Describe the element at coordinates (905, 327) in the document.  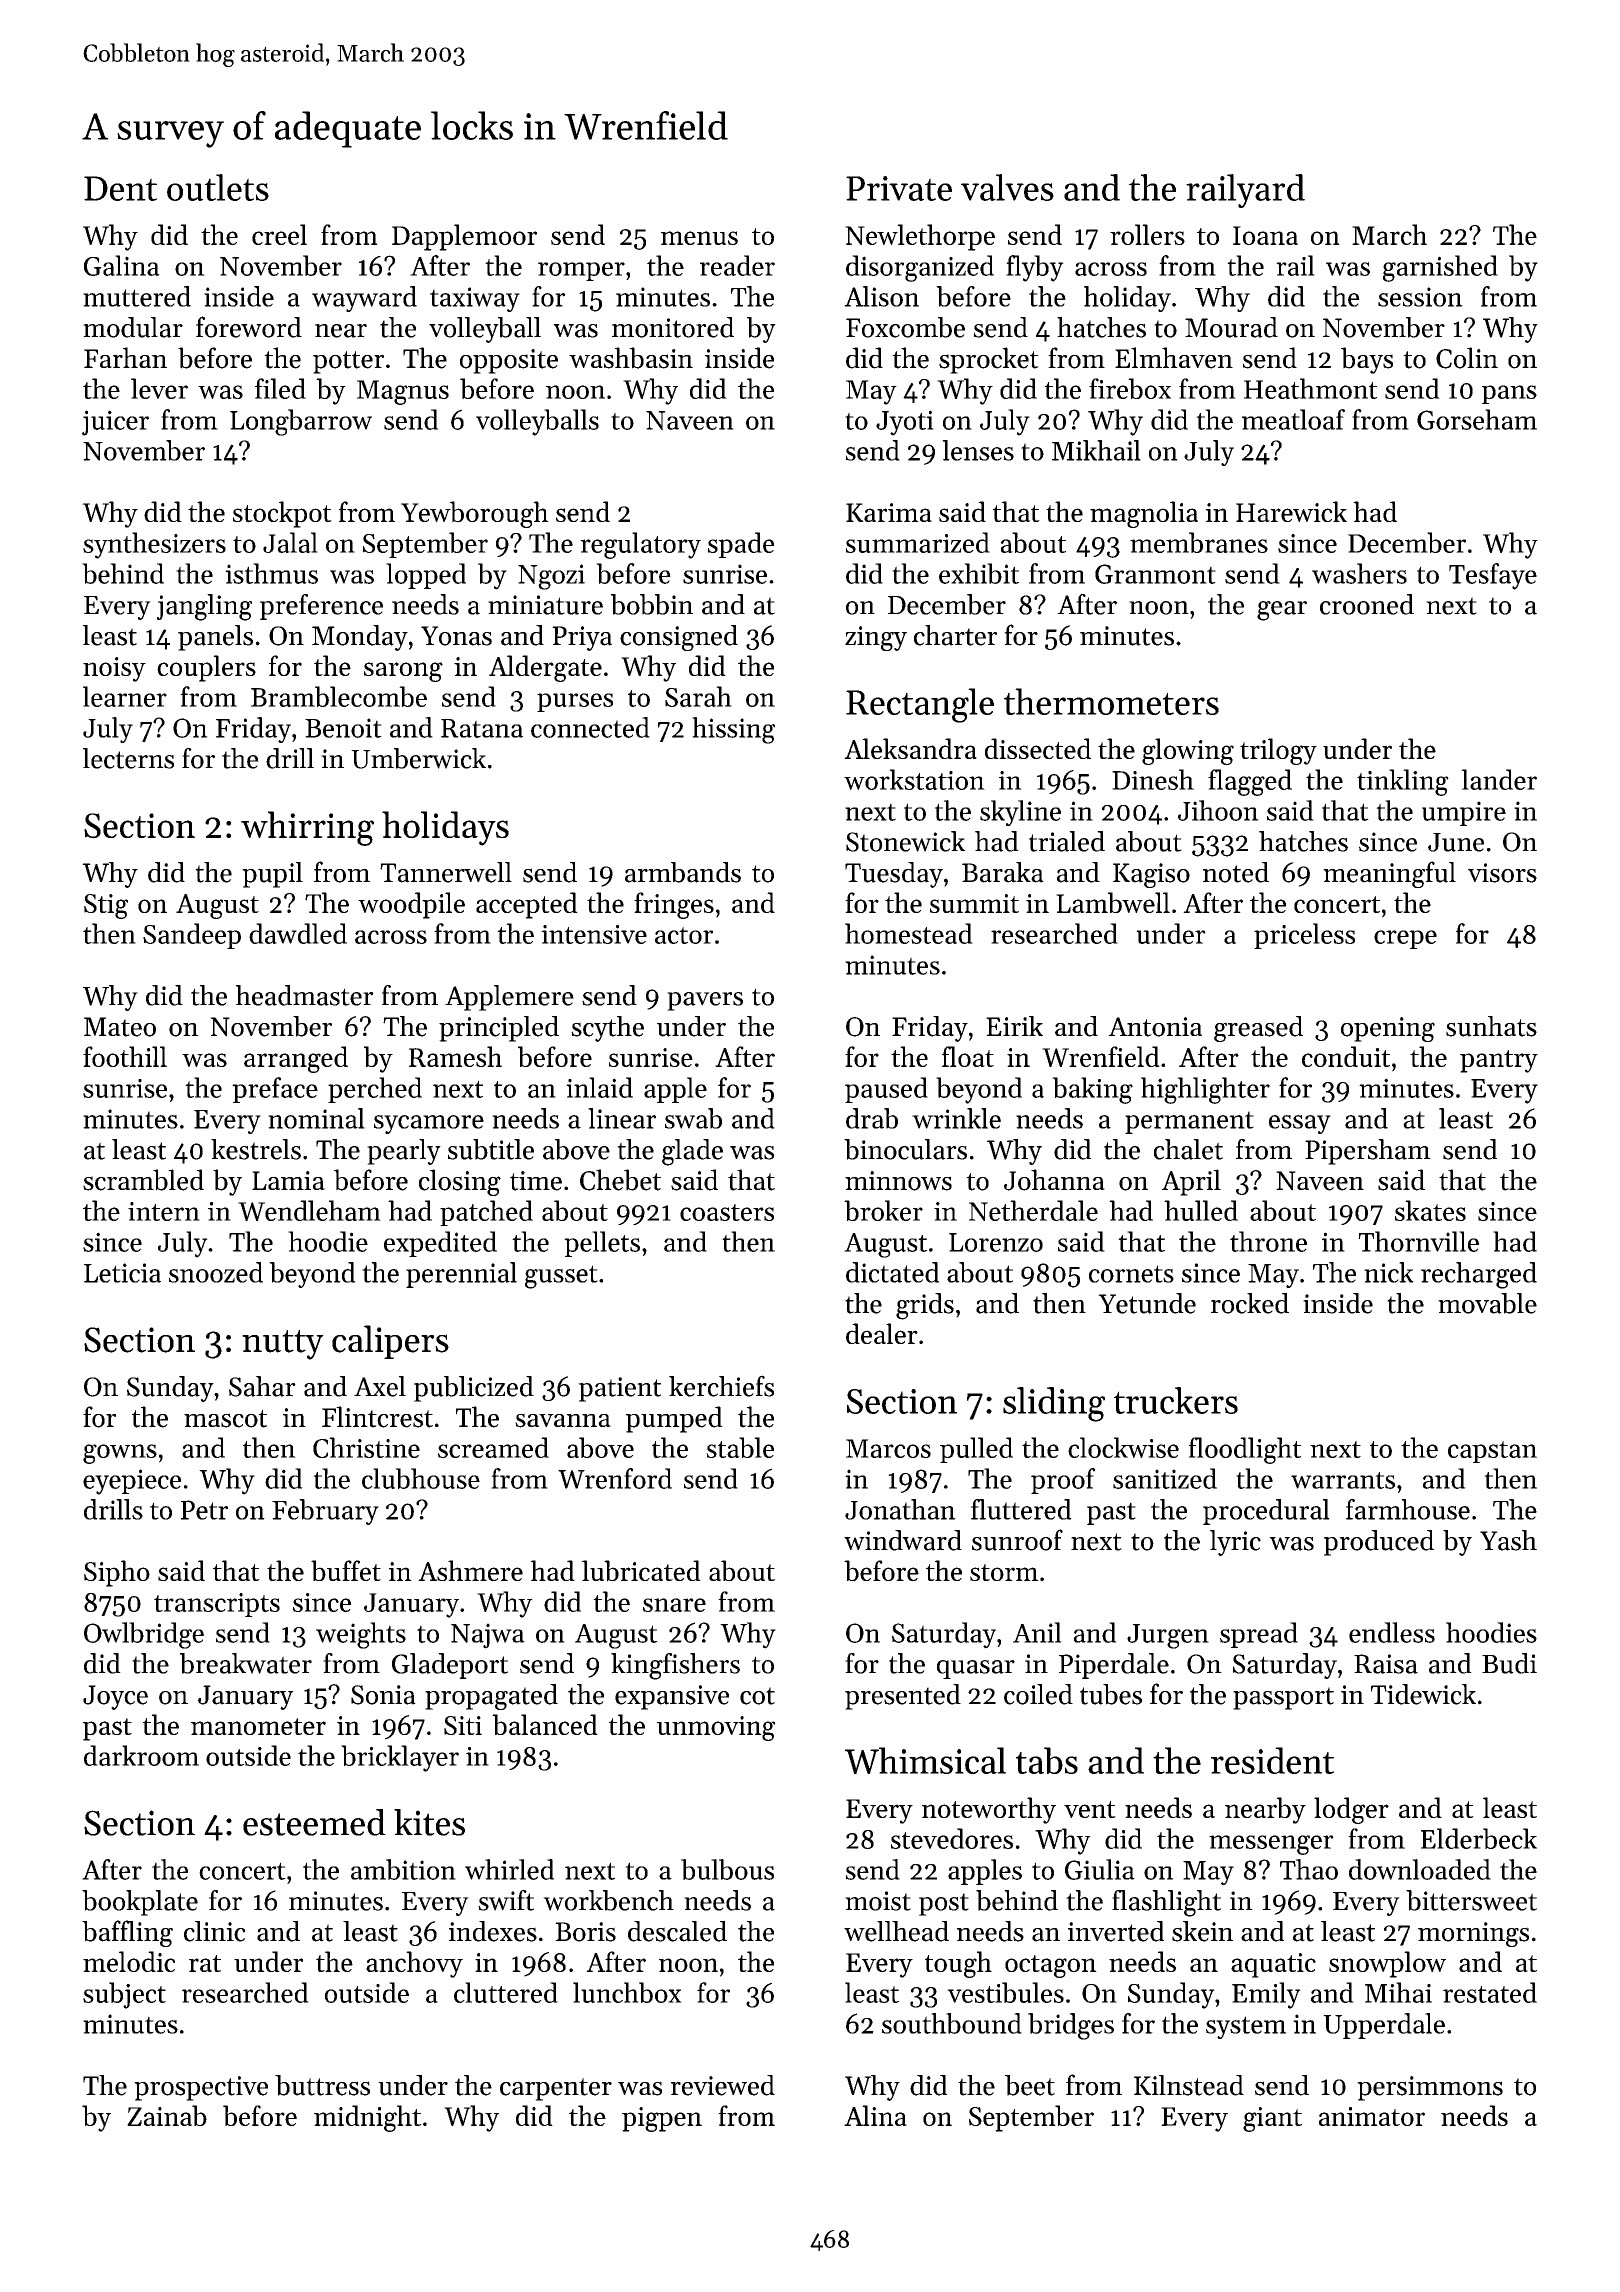
I see `Foxcombe` at that location.
